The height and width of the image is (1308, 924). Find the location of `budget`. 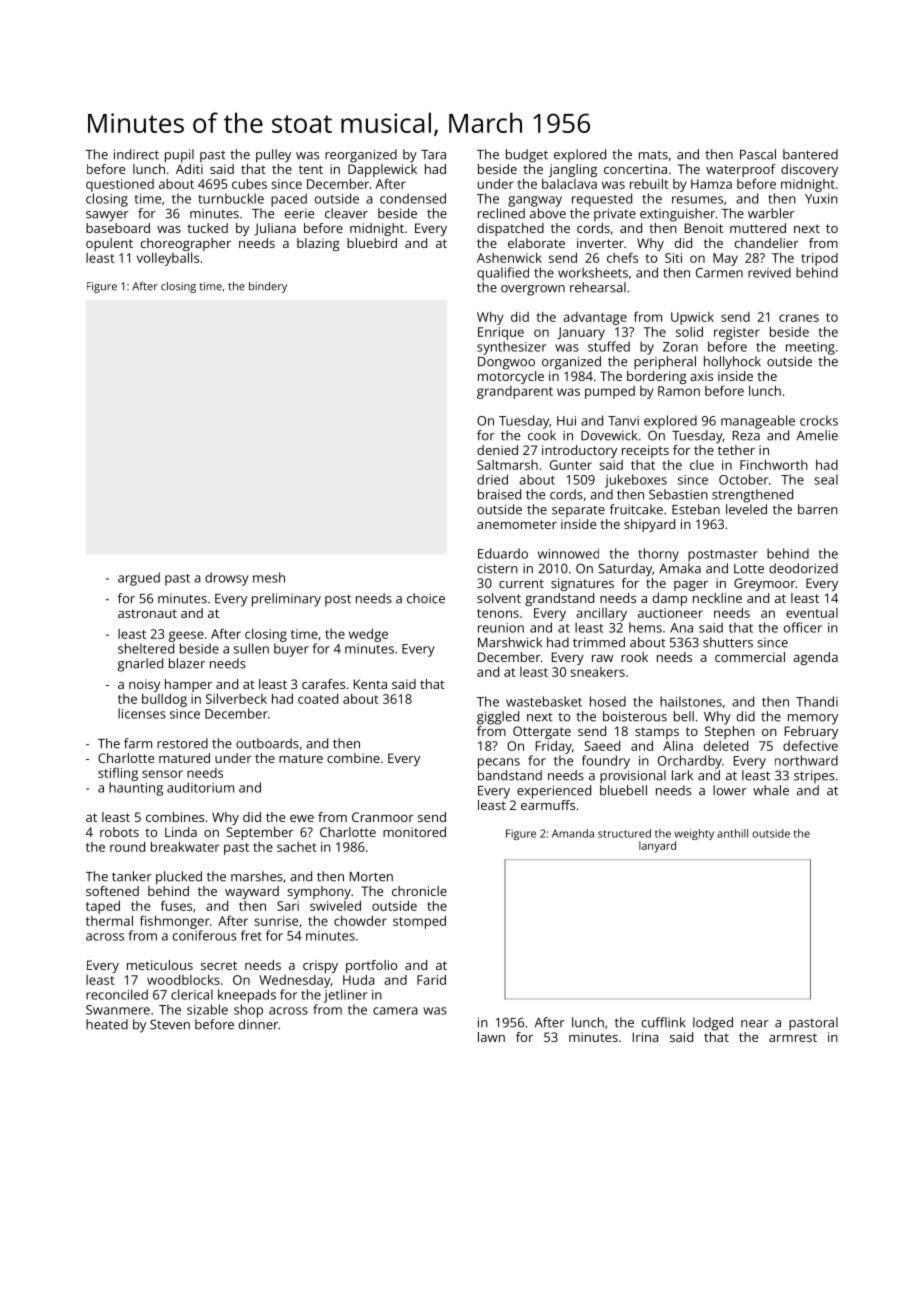

budget is located at coordinates (527, 156).
